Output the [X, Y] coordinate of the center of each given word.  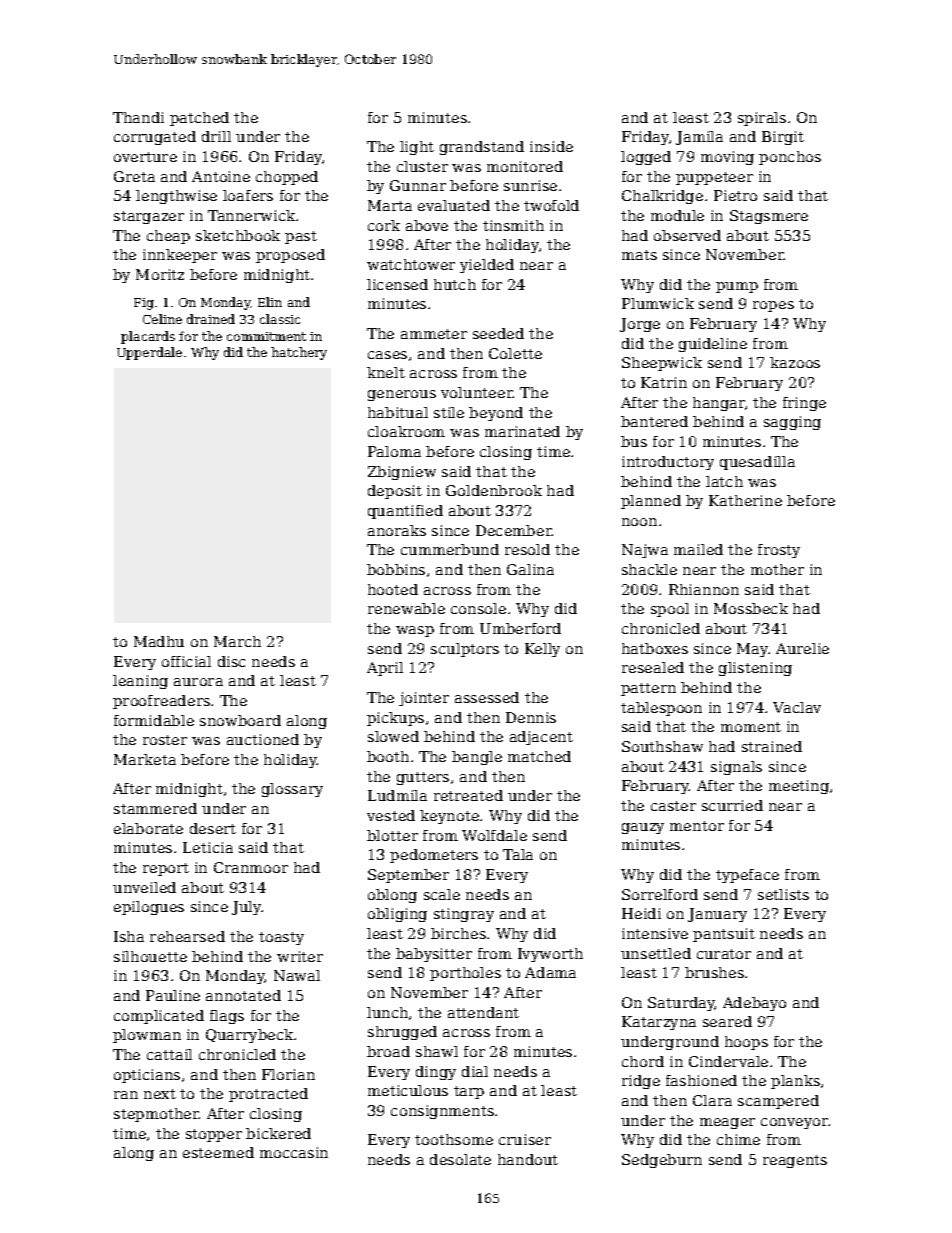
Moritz [160, 274]
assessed [487, 697]
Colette [515, 353]
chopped [287, 178]
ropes [773, 306]
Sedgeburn [662, 1161]
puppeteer [714, 178]
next [160, 1094]
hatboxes [655, 648]
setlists [783, 894]
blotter [392, 835]
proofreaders [161, 702]
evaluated [454, 205]
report [166, 869]
